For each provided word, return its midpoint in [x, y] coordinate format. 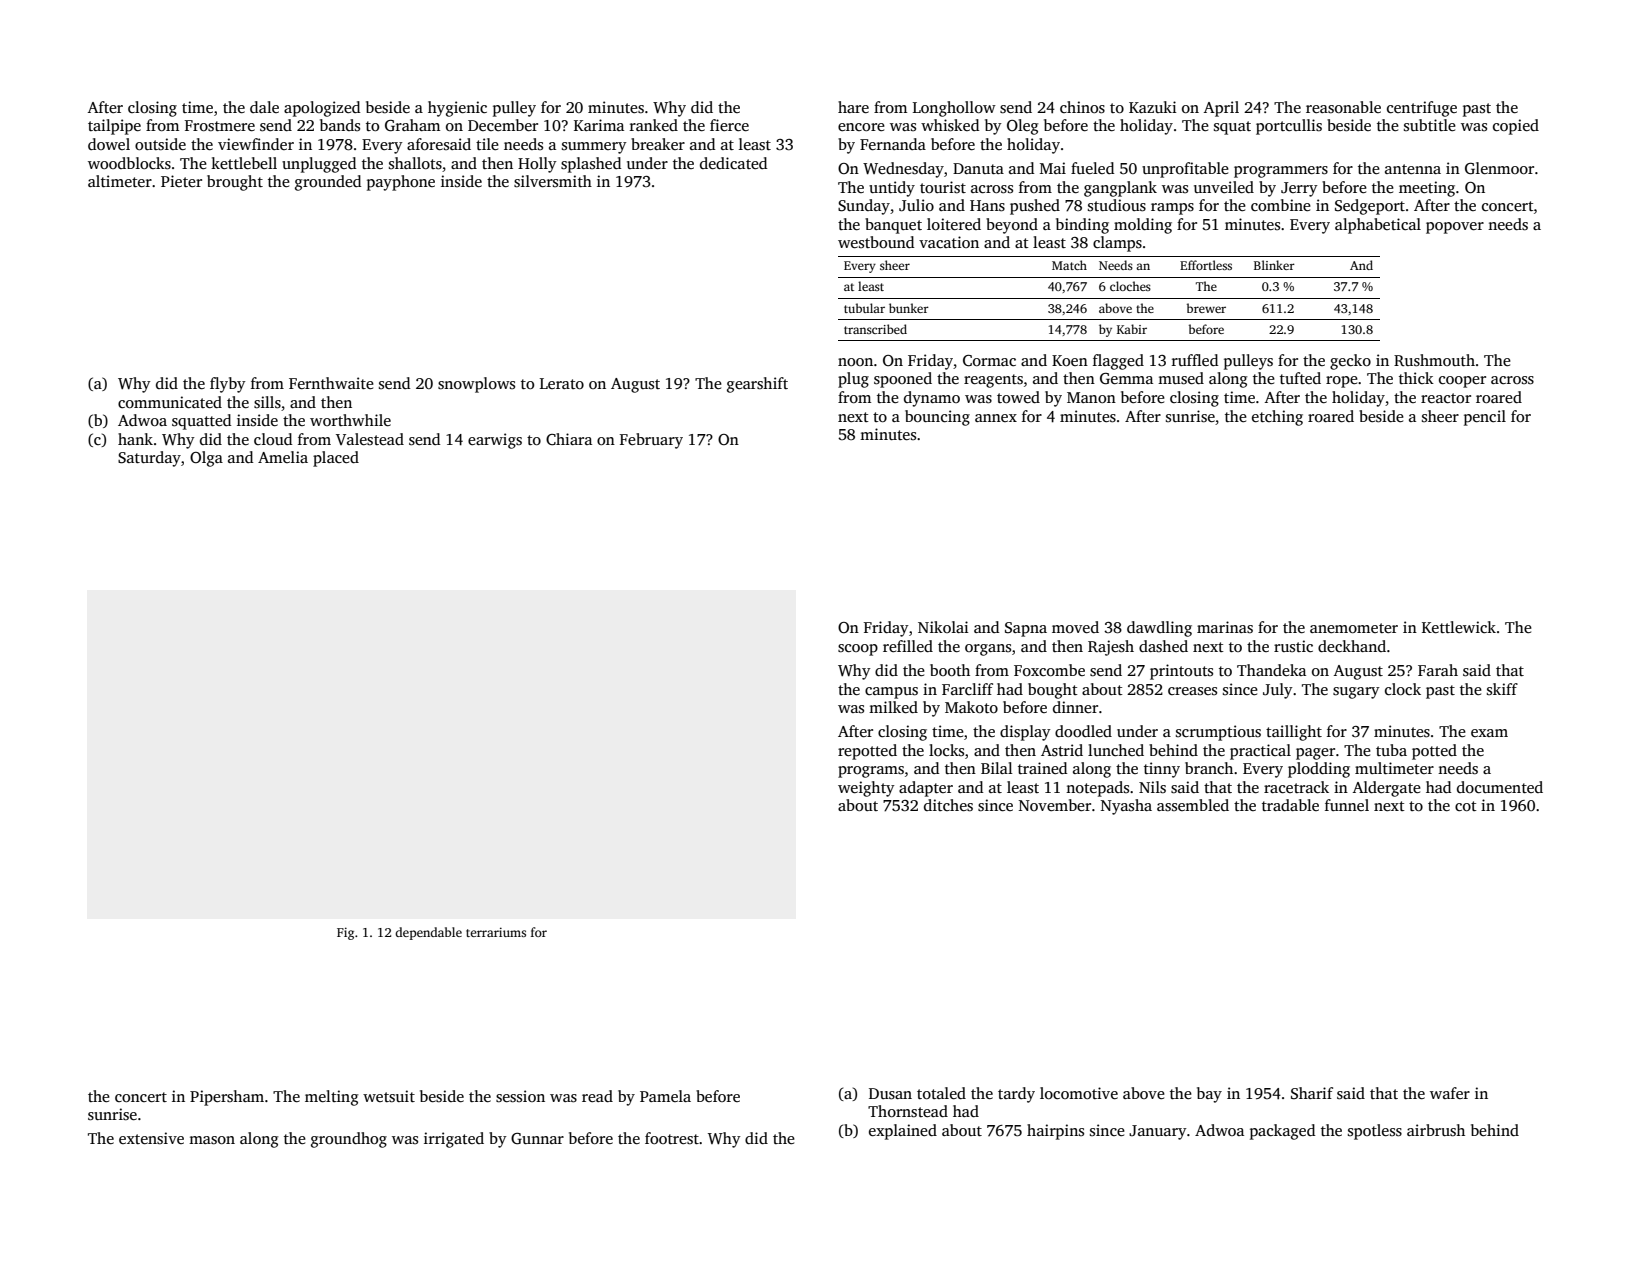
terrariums [496, 932]
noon [855, 362]
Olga [206, 459]
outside [160, 144]
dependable [428, 933]
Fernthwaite [331, 383]
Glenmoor [1499, 168]
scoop [858, 650]
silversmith [553, 181]
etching [1277, 418]
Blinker [1274, 265]
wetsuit [389, 1096]
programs [871, 772]
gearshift [757, 385]
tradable [1290, 805]
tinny [1162, 770]
